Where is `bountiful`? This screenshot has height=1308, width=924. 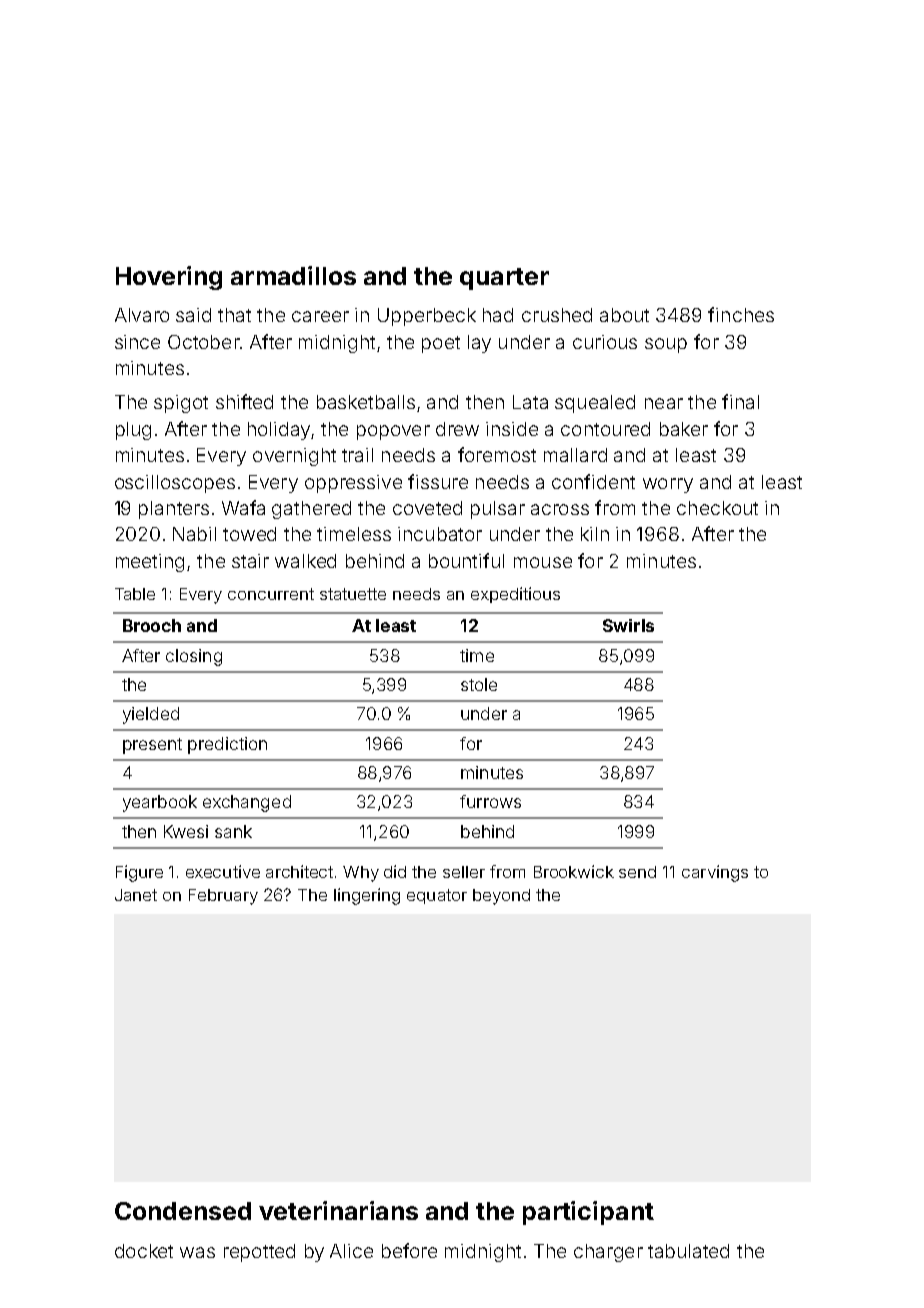
bountiful is located at coordinates (466, 560).
